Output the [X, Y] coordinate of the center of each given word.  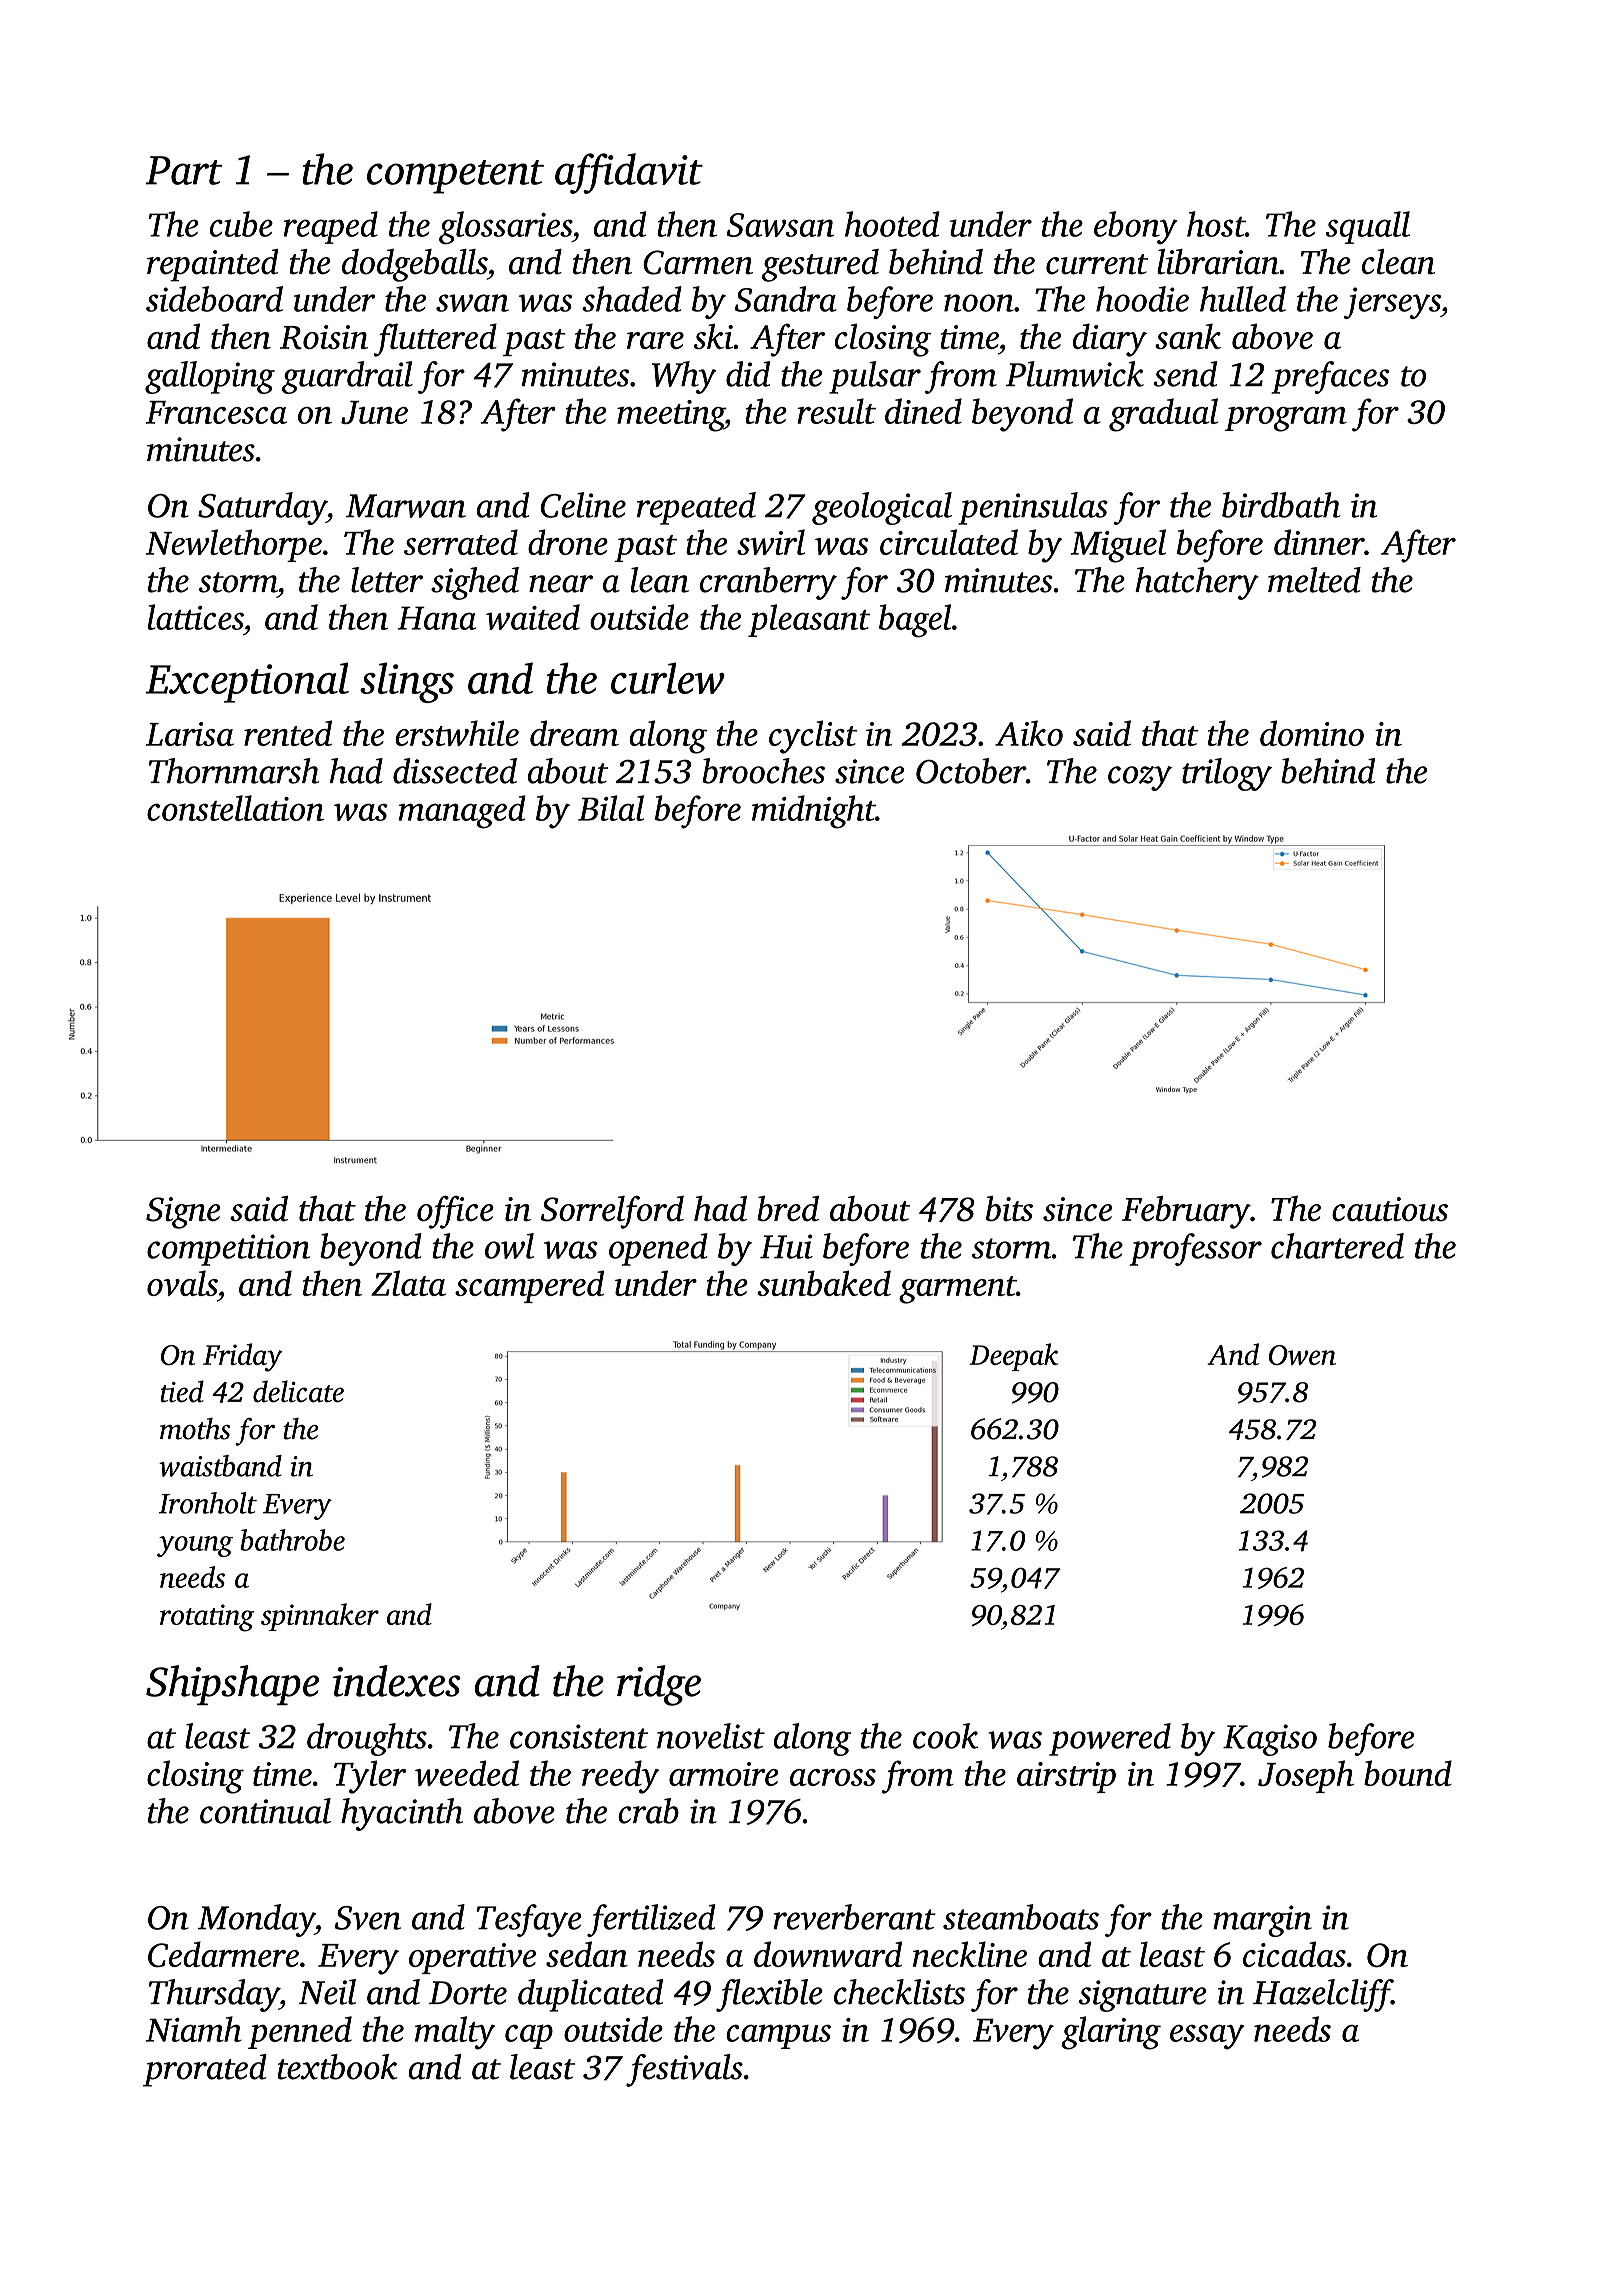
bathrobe [292, 1540]
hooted [892, 224]
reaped [331, 227]
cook [945, 1736]
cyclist [813, 737]
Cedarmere [223, 1954]
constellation [235, 808]
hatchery [1197, 583]
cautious [1390, 1209]
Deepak [1014, 1357]
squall [1368, 227]
